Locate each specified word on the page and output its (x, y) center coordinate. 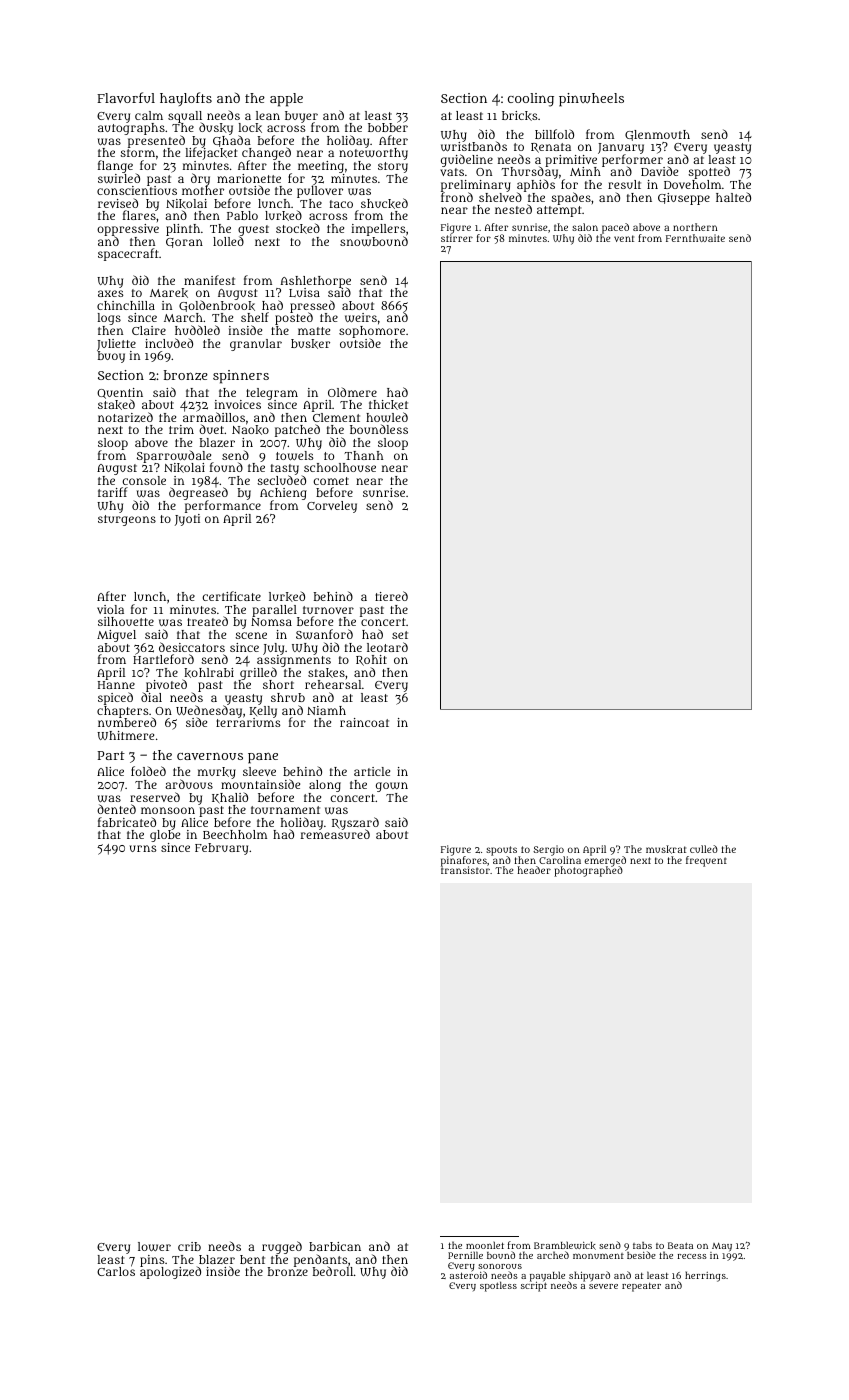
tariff (113, 492)
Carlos (116, 1271)
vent (624, 238)
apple (286, 100)
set (400, 635)
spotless (498, 1286)
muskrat (666, 849)
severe (603, 1286)
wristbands (474, 146)
